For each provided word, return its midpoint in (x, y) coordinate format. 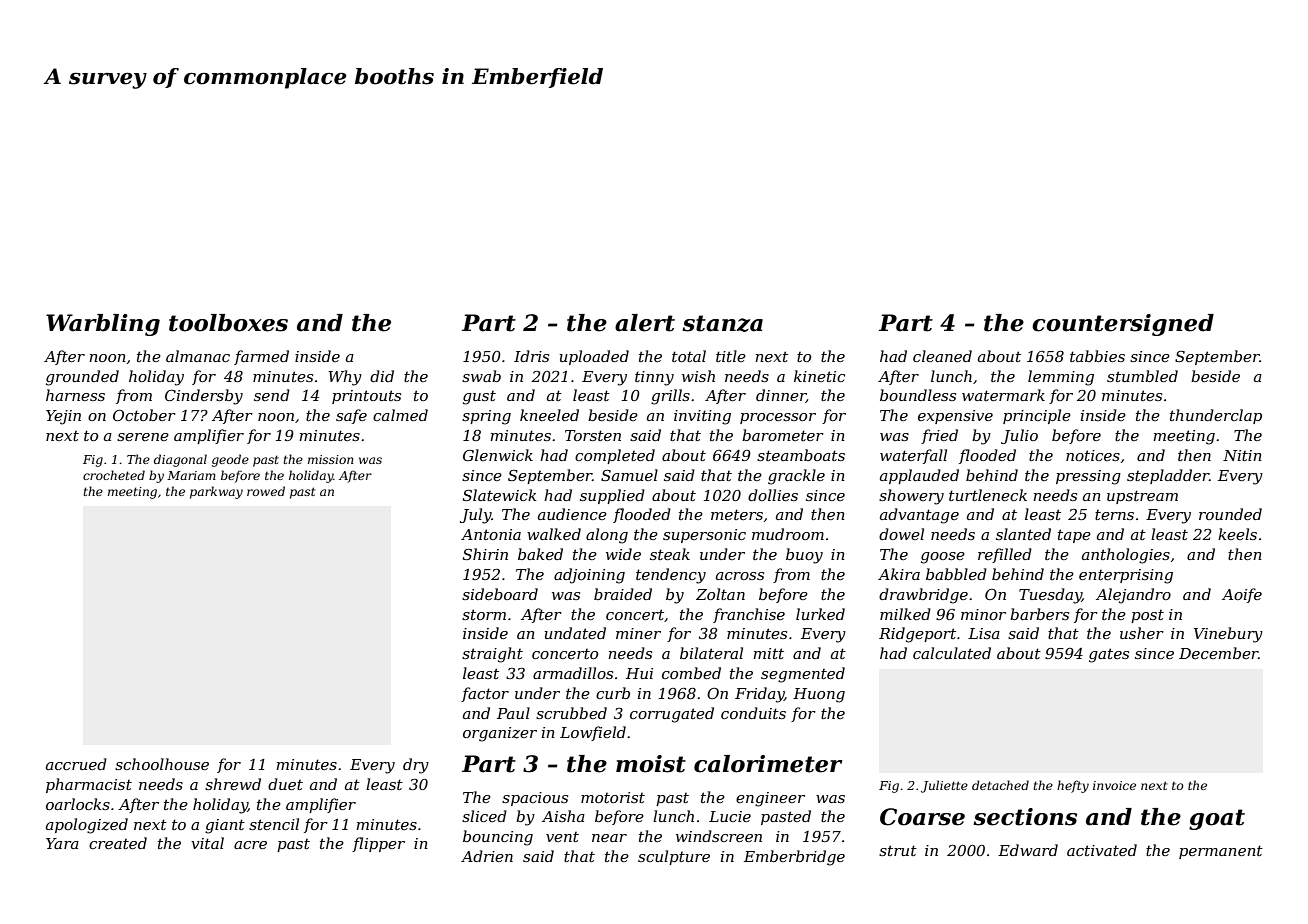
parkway (216, 492)
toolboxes (228, 323)
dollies (773, 495)
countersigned (1123, 325)
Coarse (922, 817)
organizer (500, 734)
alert (645, 323)
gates (1109, 655)
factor (485, 694)
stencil (274, 824)
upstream (1142, 497)
